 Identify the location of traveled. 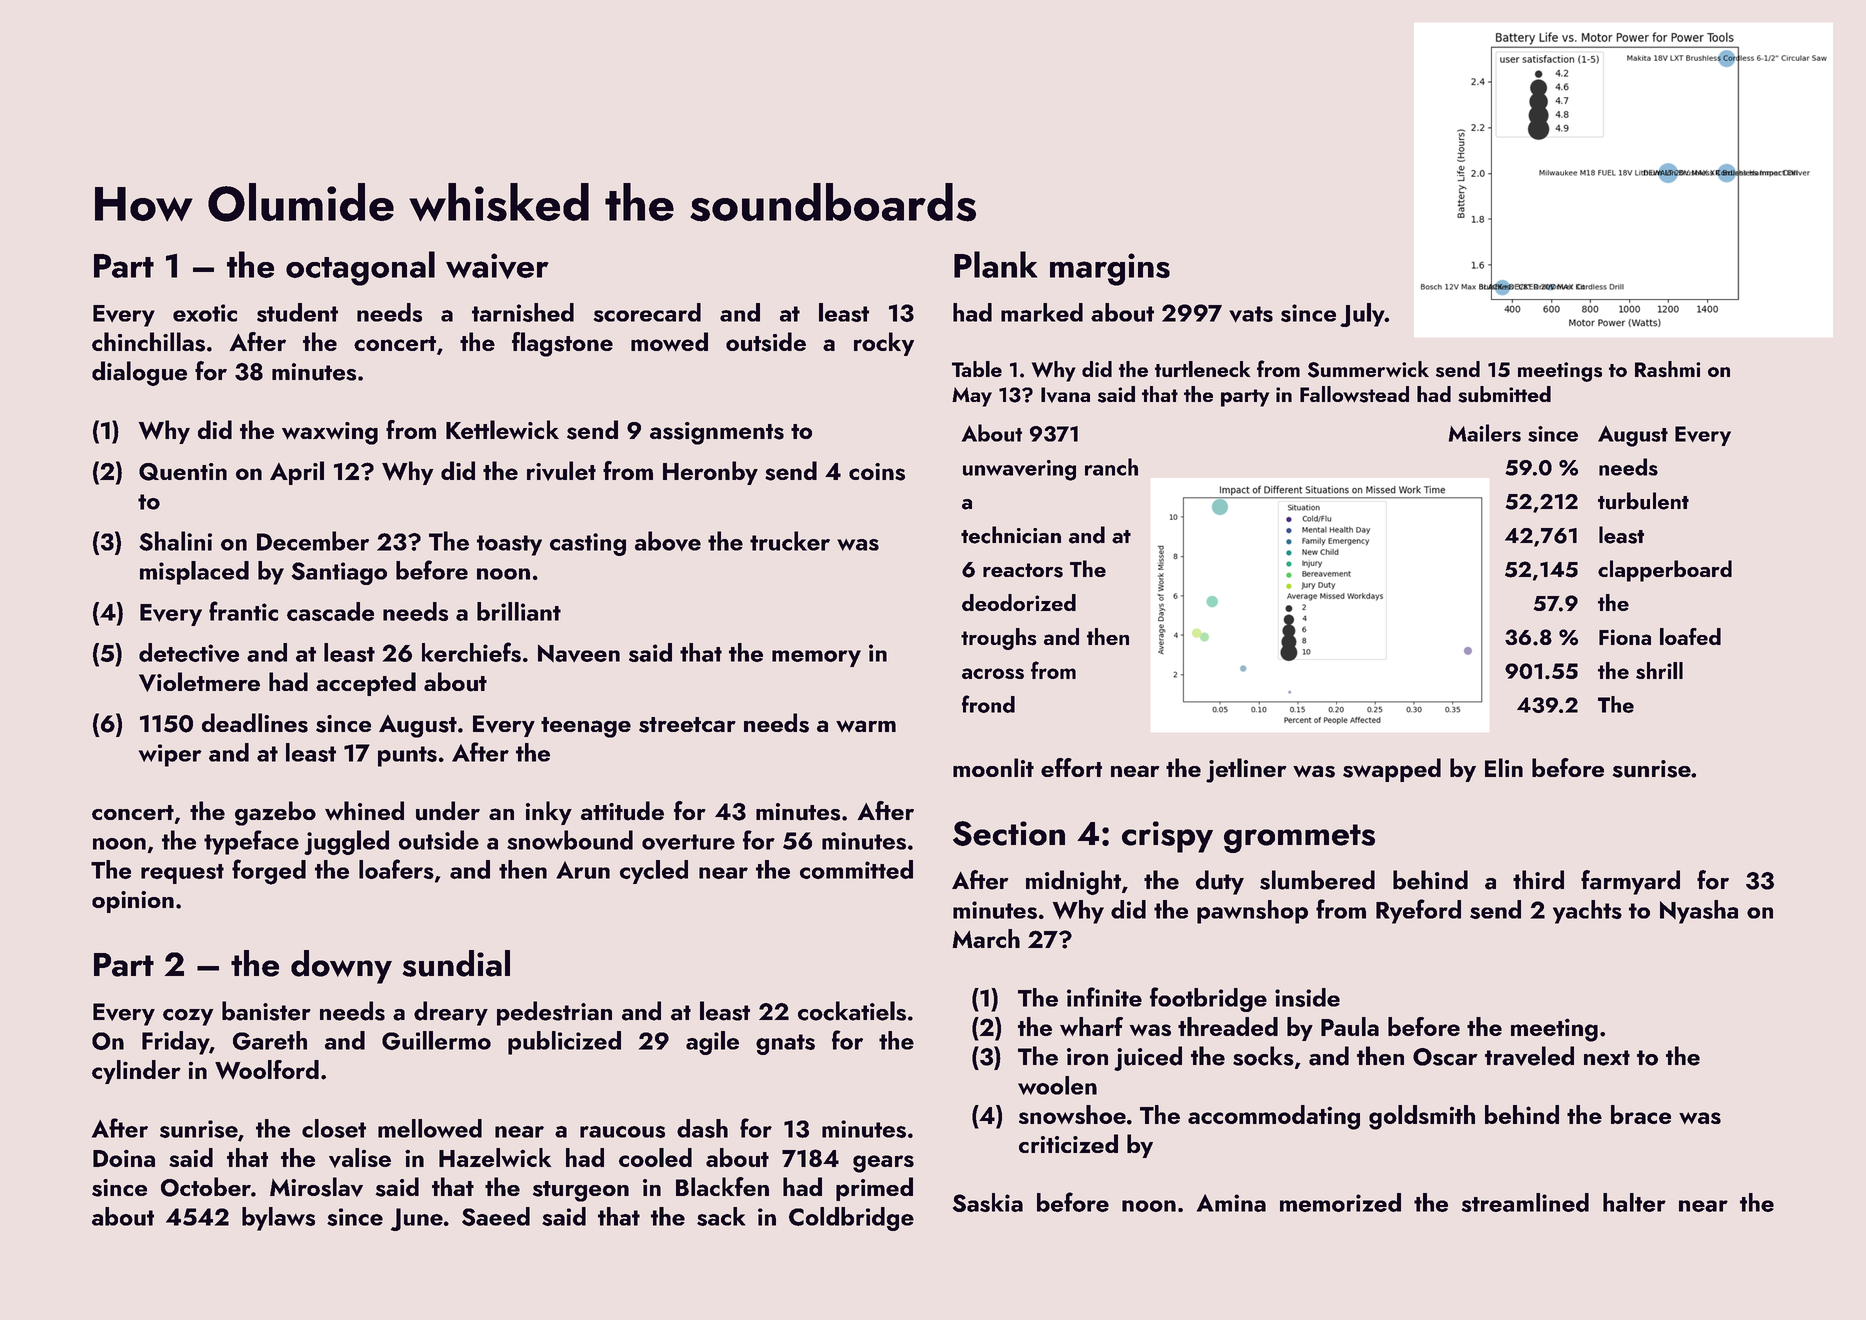
(1529, 1056).
